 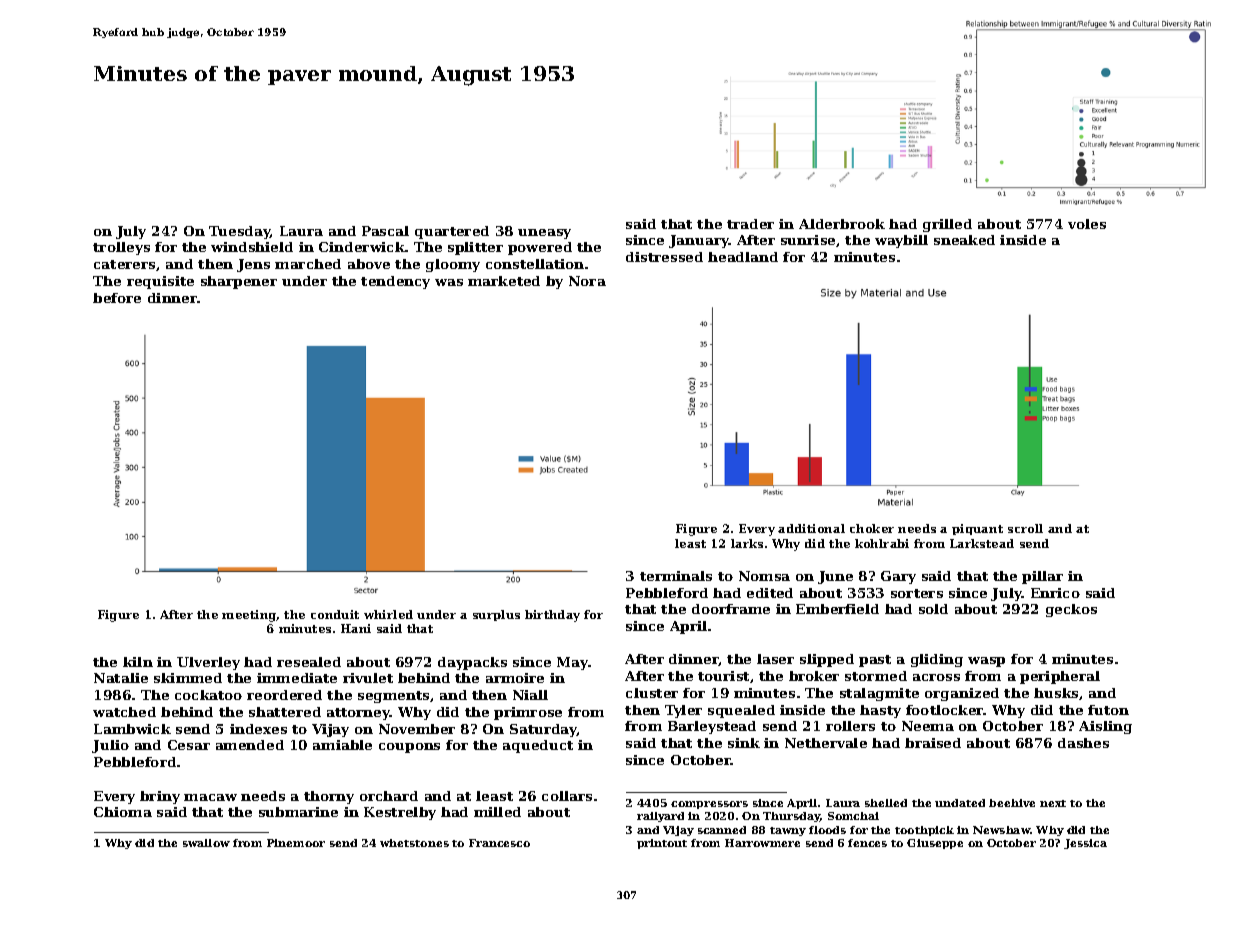 I want to click on before, so click(x=117, y=298).
